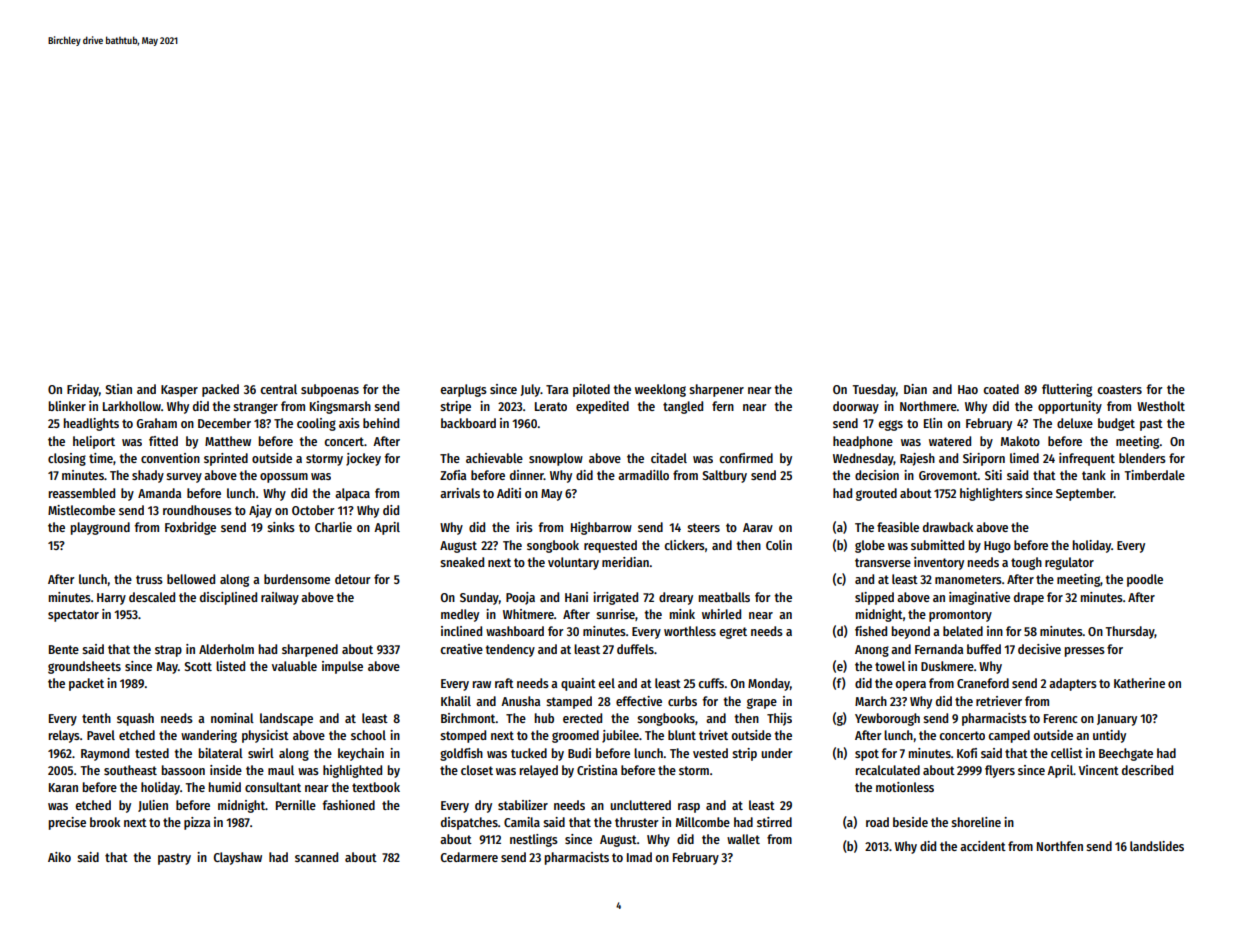 The height and width of the screenshot is (952, 1233). I want to click on Saltbury, so click(724, 476).
